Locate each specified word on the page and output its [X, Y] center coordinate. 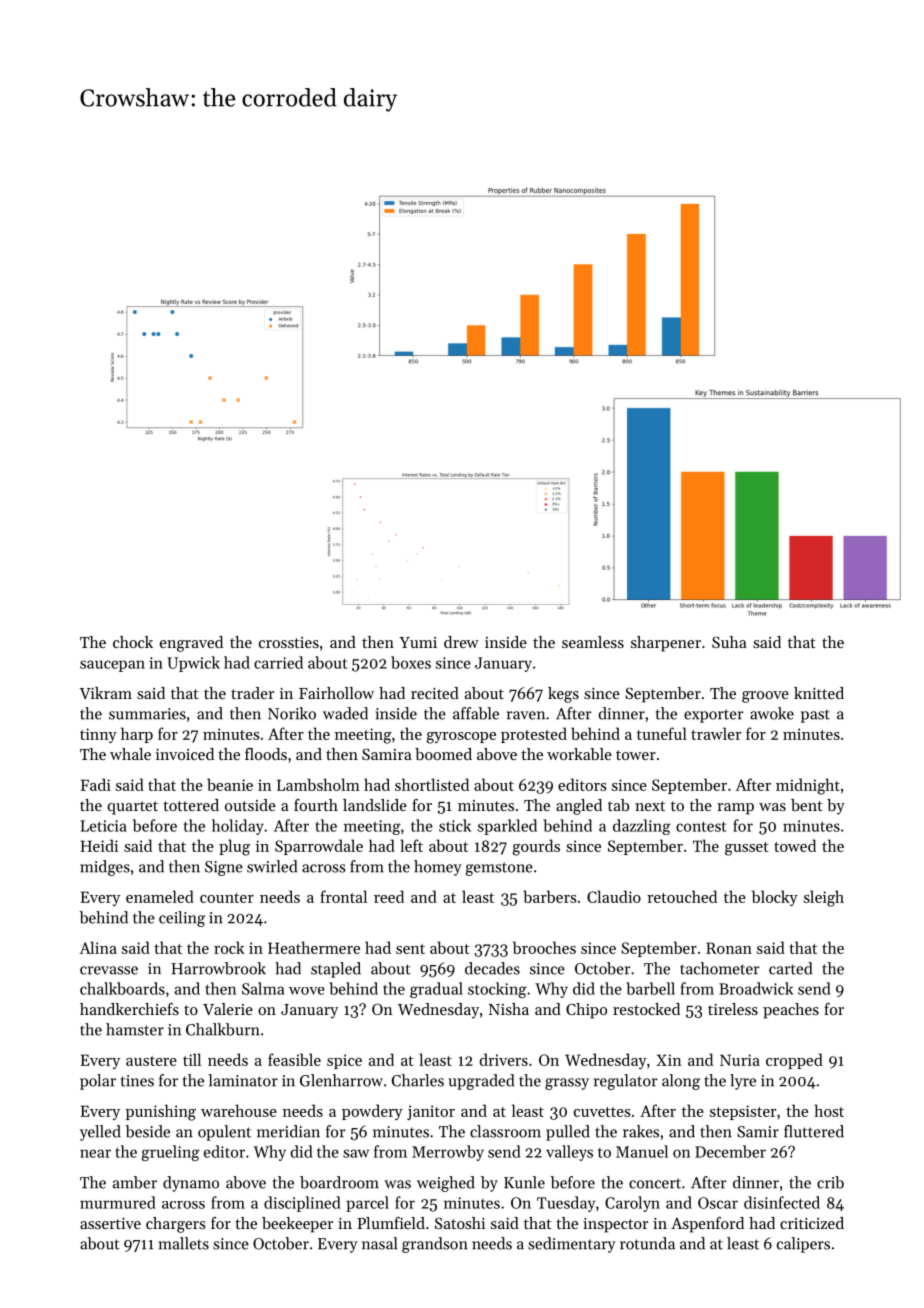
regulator [626, 1082]
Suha [729, 642]
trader [252, 693]
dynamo [191, 1184]
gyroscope [461, 738]
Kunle [524, 1182]
